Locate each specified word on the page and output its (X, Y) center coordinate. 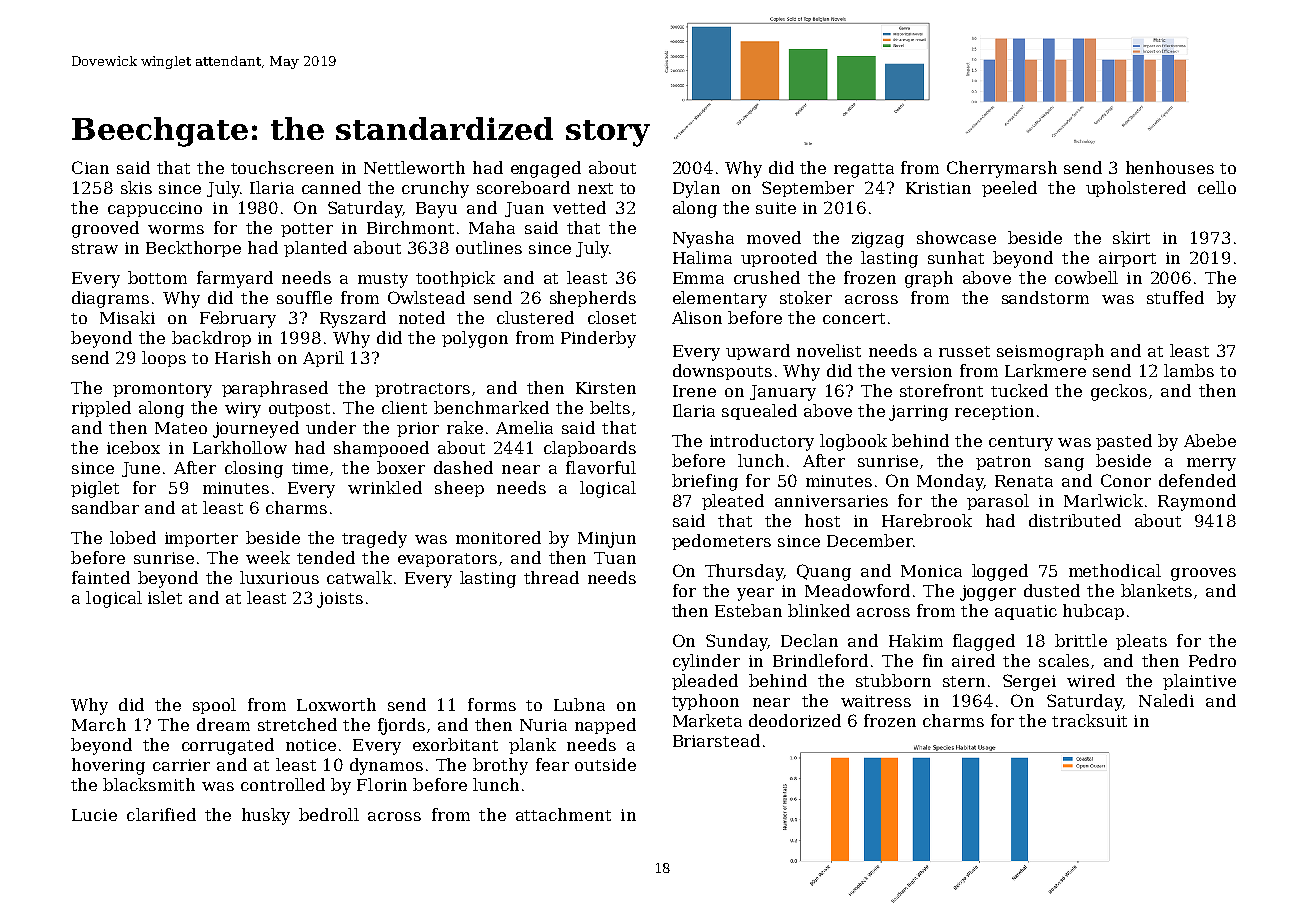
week (268, 557)
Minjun (607, 540)
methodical (1115, 570)
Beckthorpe (193, 249)
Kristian (938, 188)
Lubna (579, 704)
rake (465, 427)
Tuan (615, 558)
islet (165, 597)
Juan (524, 209)
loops (164, 359)
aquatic (1026, 612)
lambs (1189, 370)
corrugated (228, 746)
